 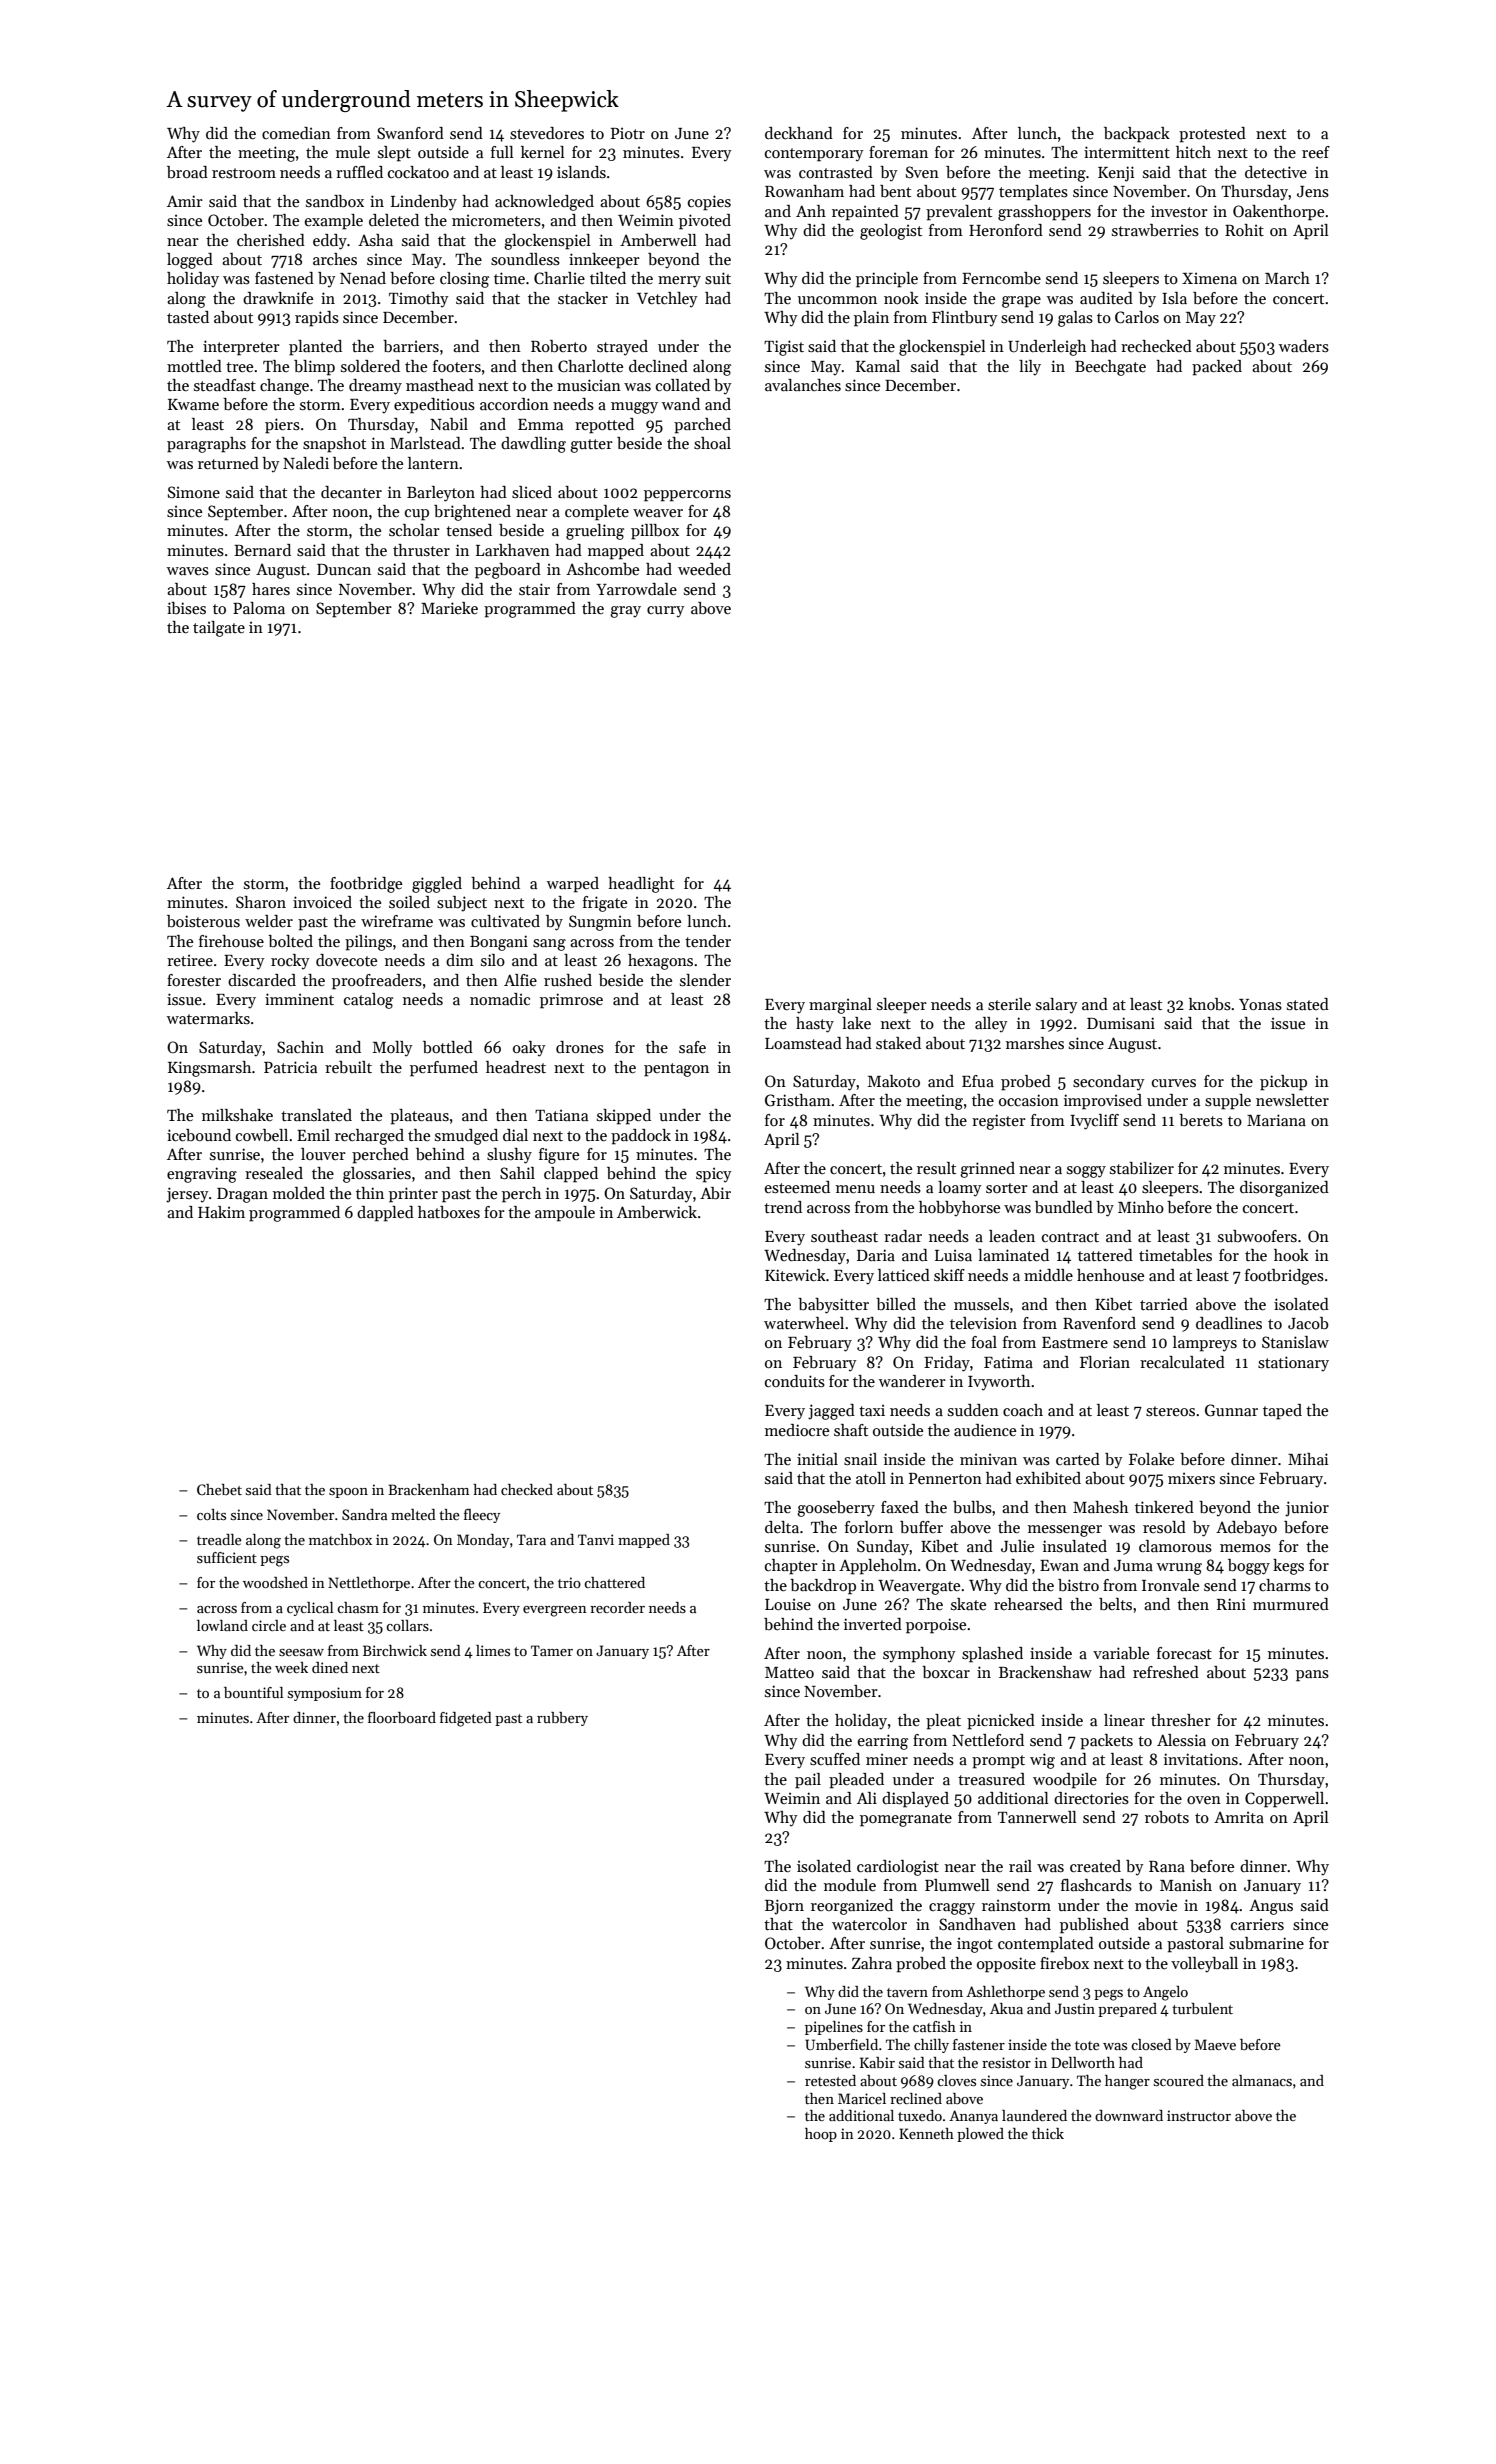 What do you see at coordinates (457, 366) in the screenshot?
I see `footers` at bounding box center [457, 366].
